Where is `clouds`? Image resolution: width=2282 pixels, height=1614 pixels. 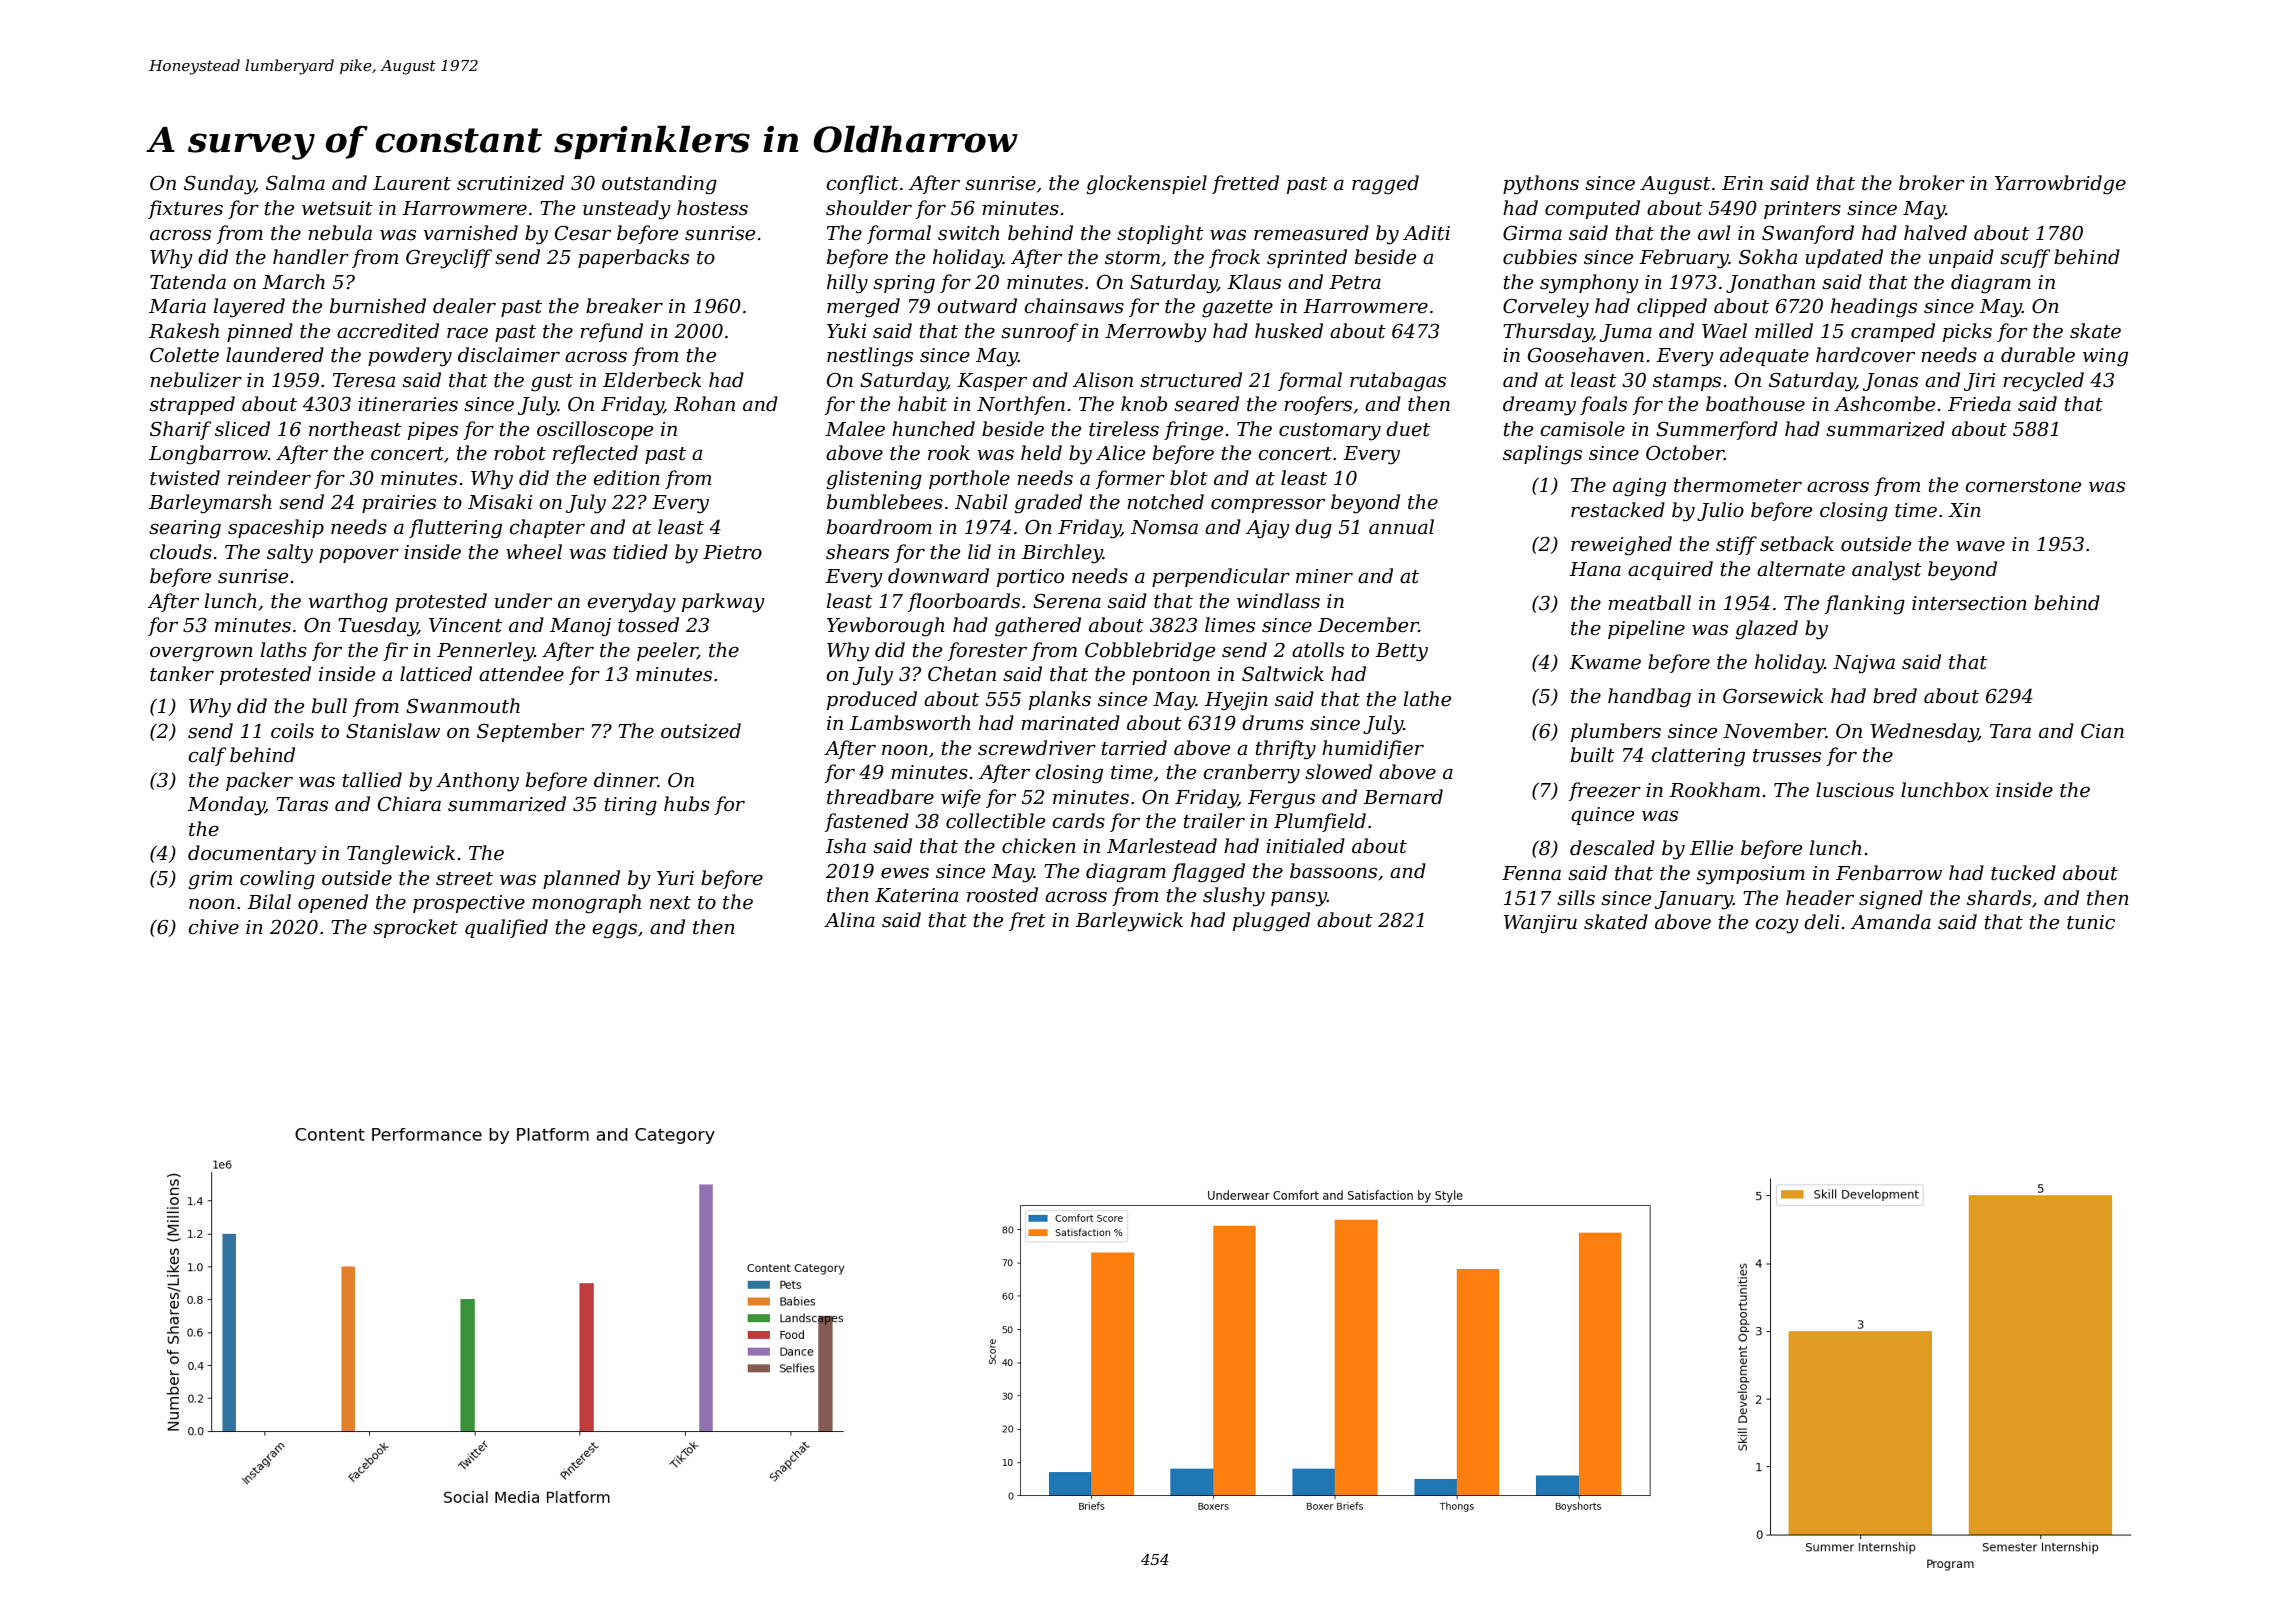
clouds is located at coordinates (181, 552).
